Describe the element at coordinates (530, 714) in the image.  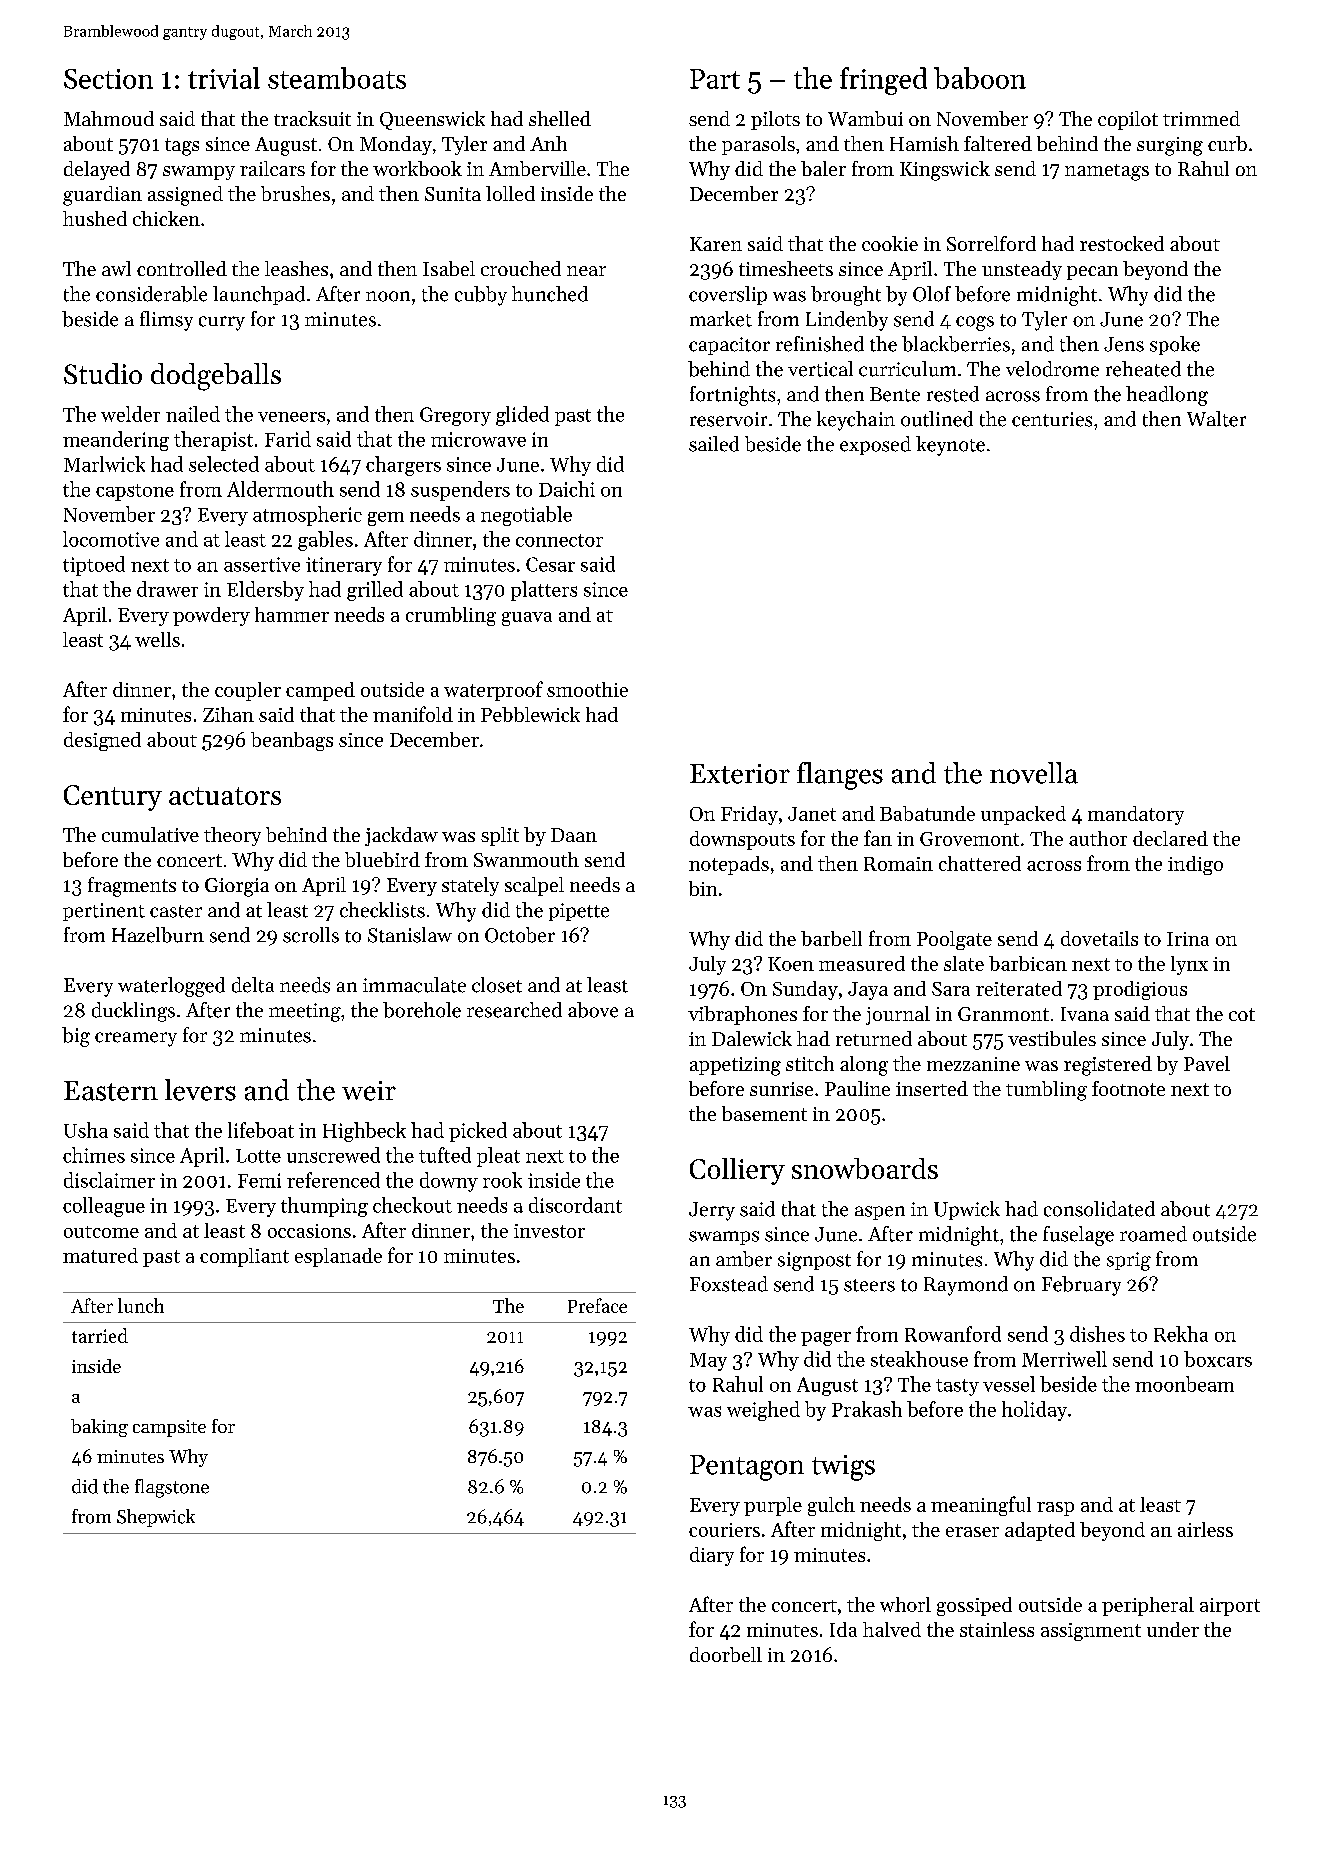
I see `Pebblewick` at that location.
